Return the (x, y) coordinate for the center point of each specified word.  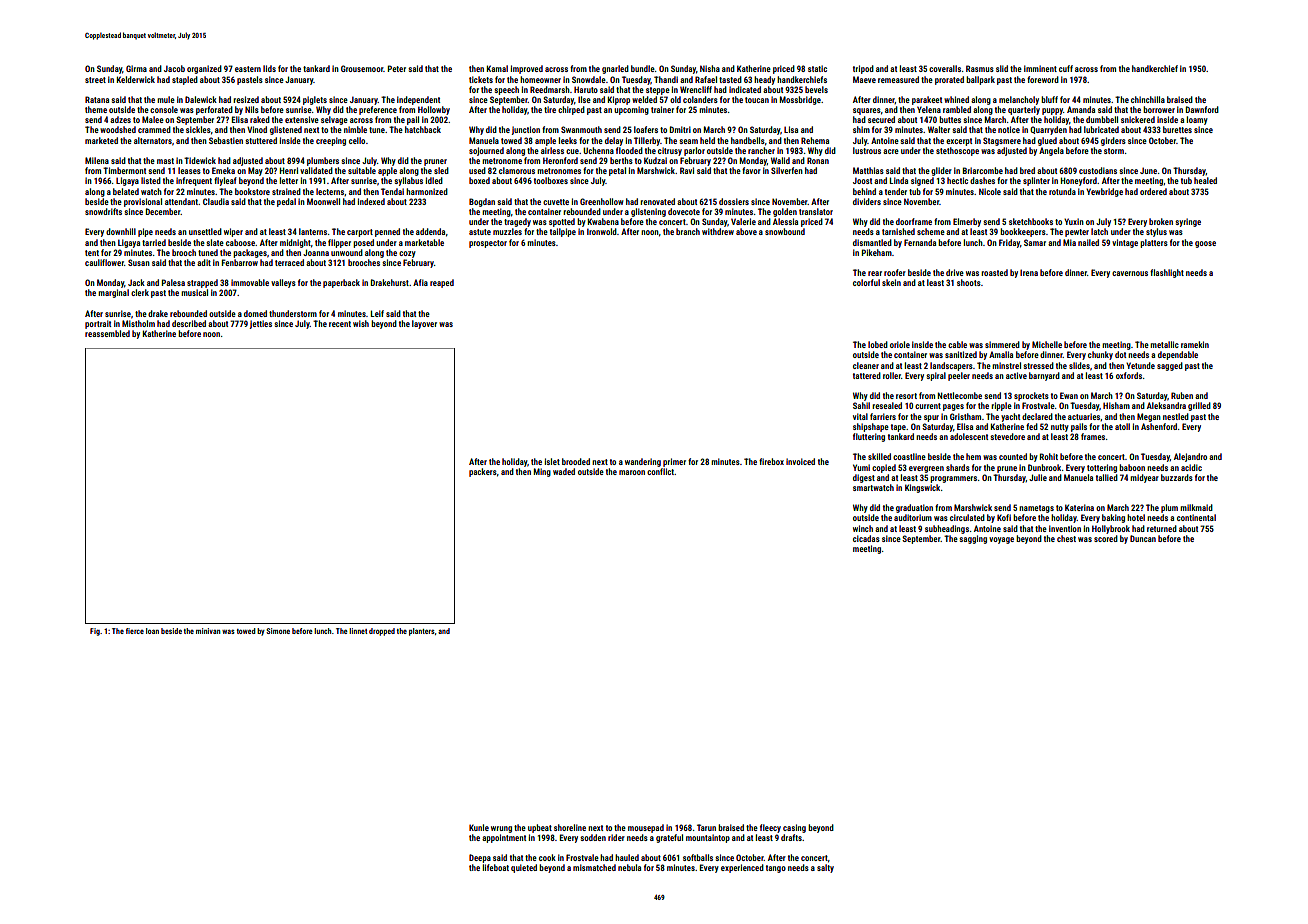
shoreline (570, 827)
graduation (914, 508)
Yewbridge (1104, 192)
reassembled (107, 333)
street (95, 80)
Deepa (480, 858)
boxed (479, 180)
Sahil (861, 405)
